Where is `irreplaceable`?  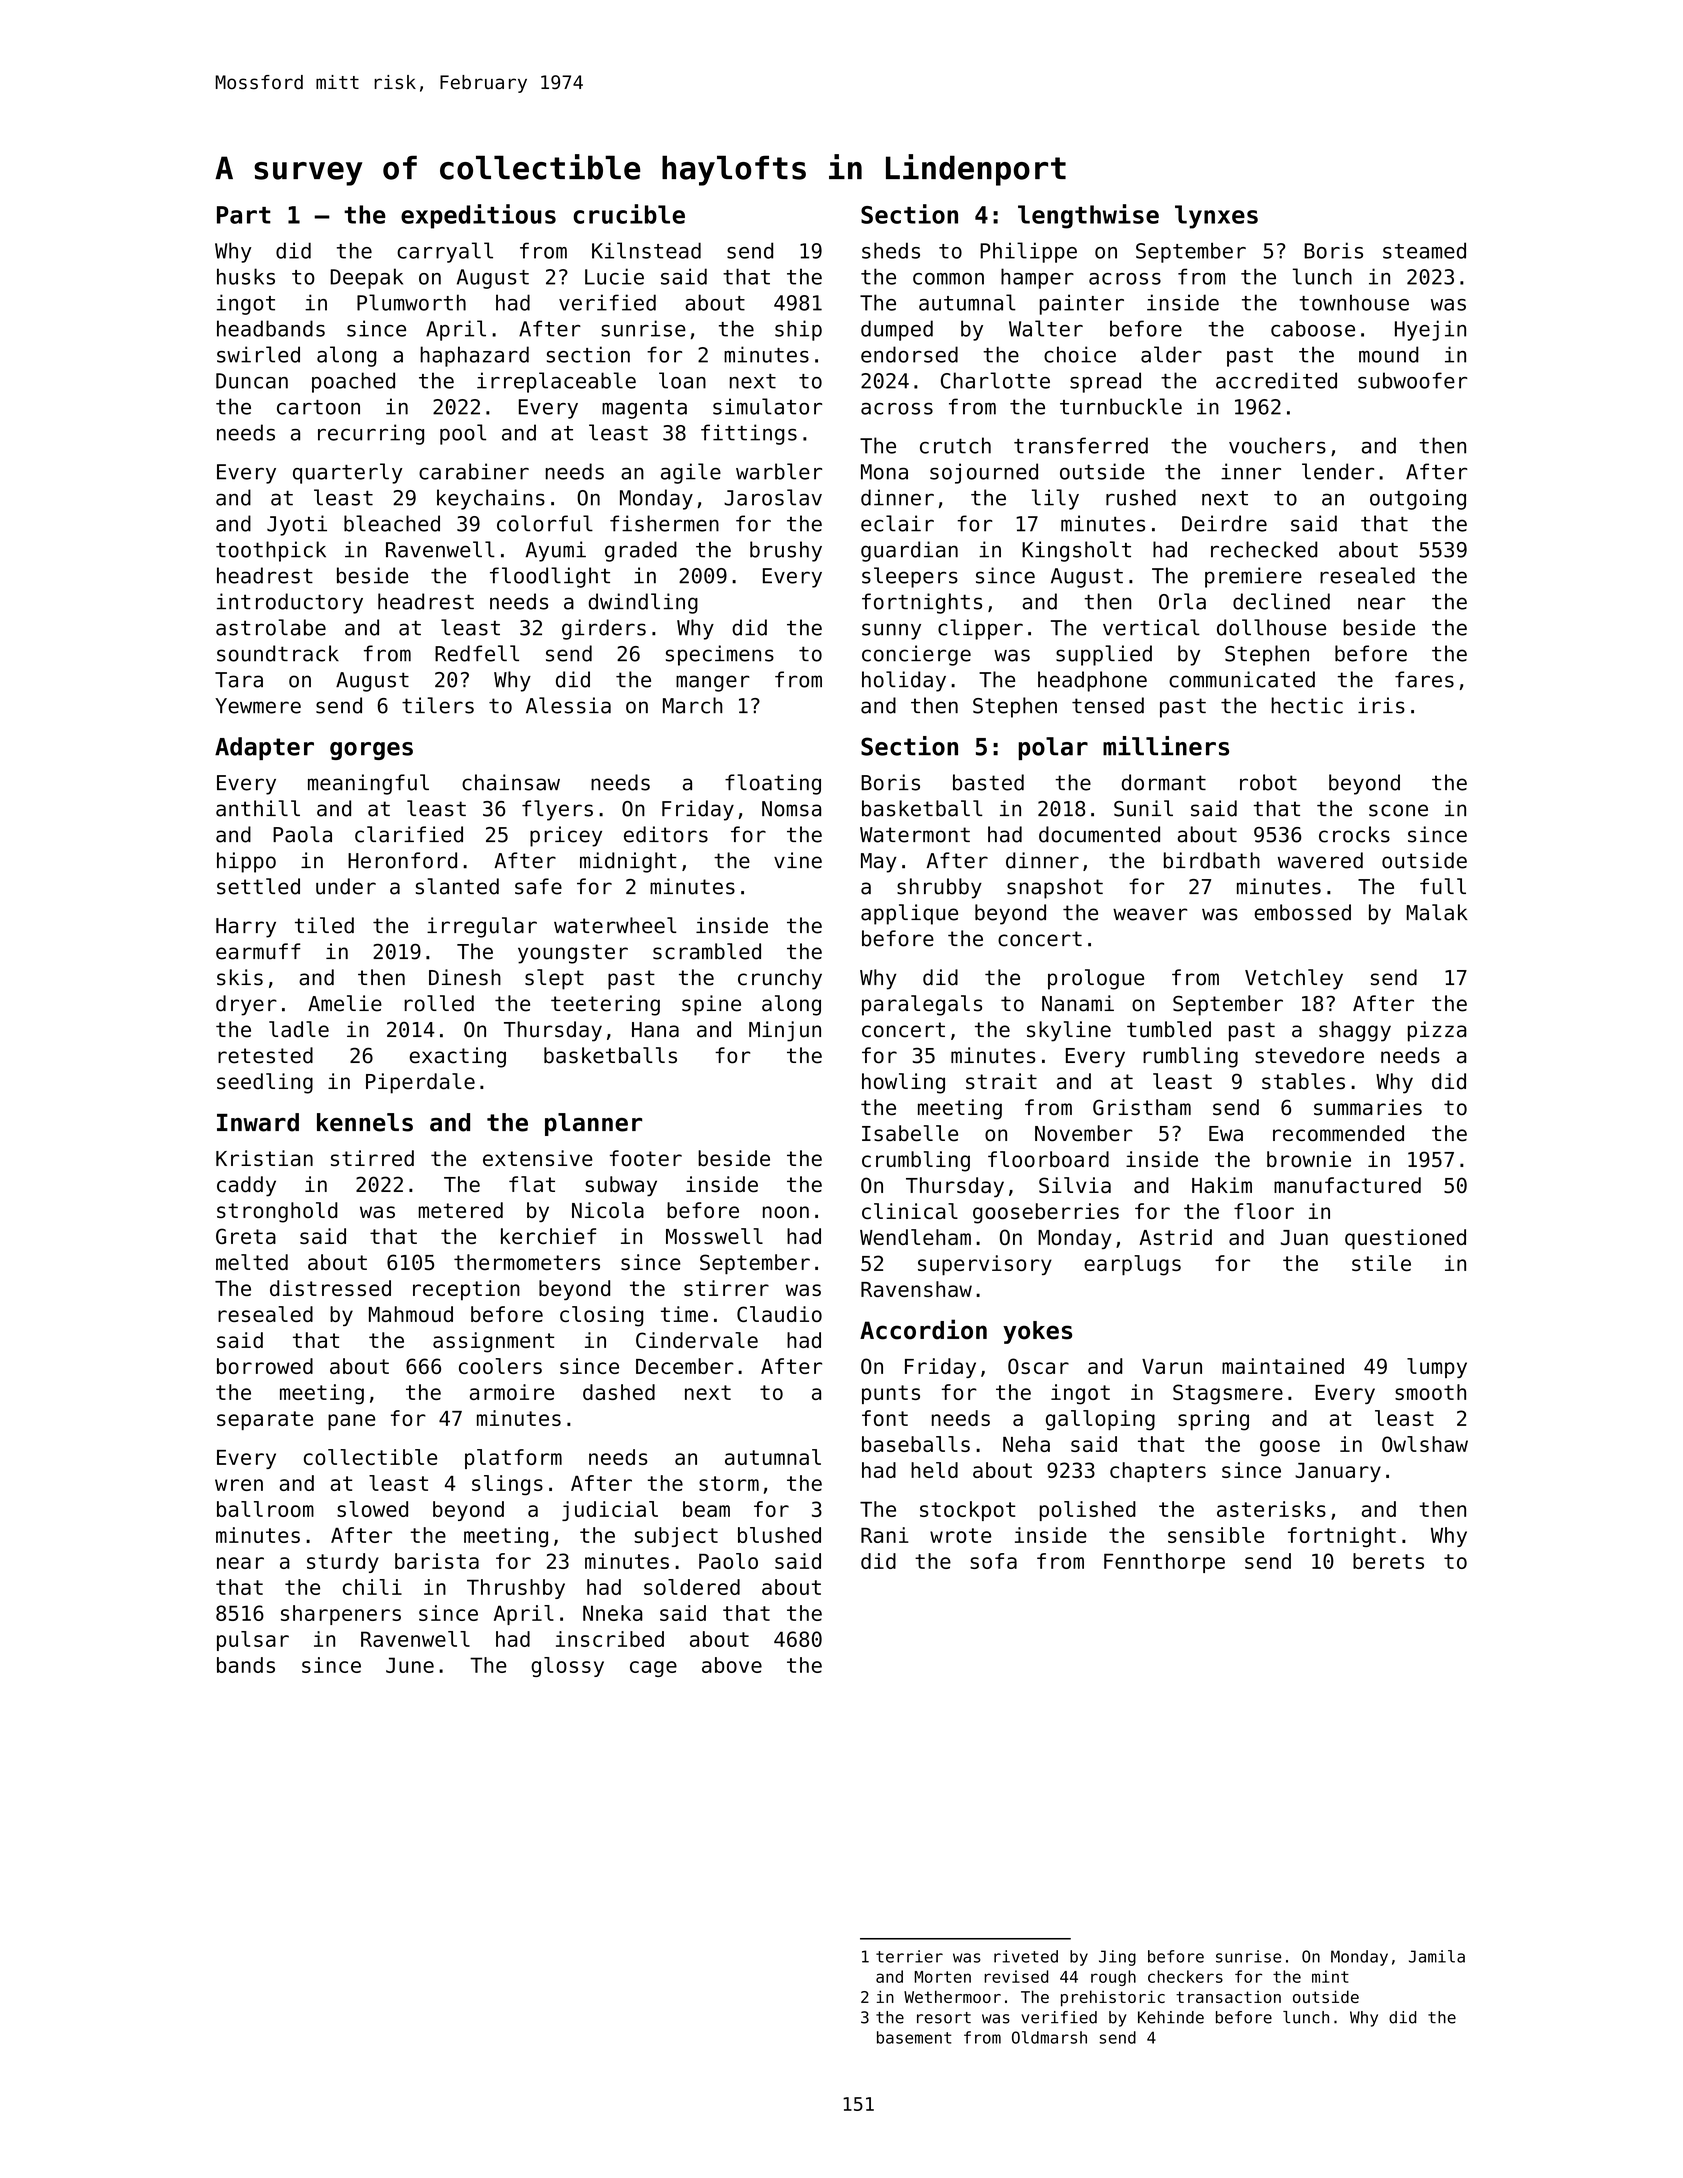
irreplaceable is located at coordinates (556, 382).
